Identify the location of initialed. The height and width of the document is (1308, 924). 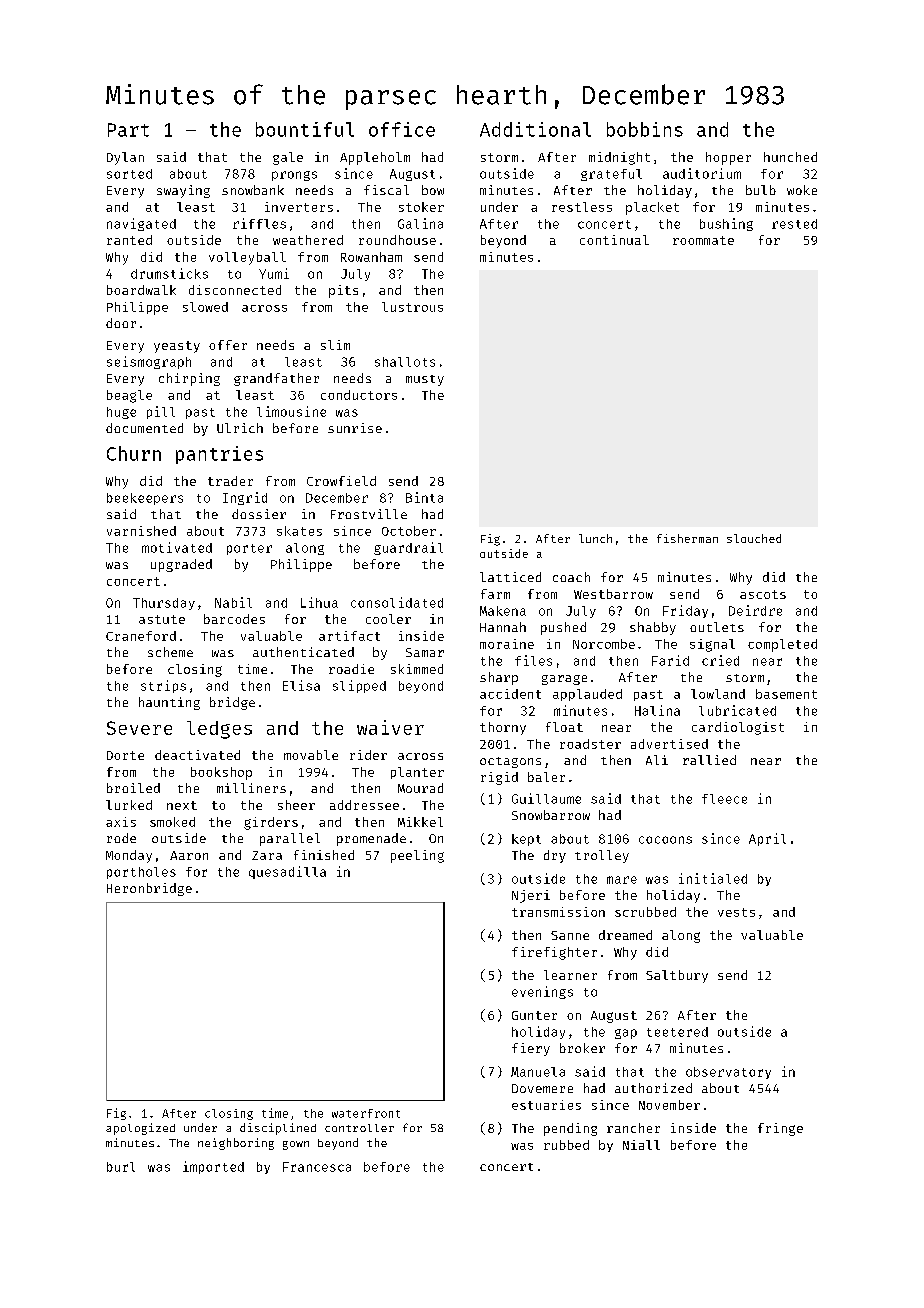
(713, 878).
